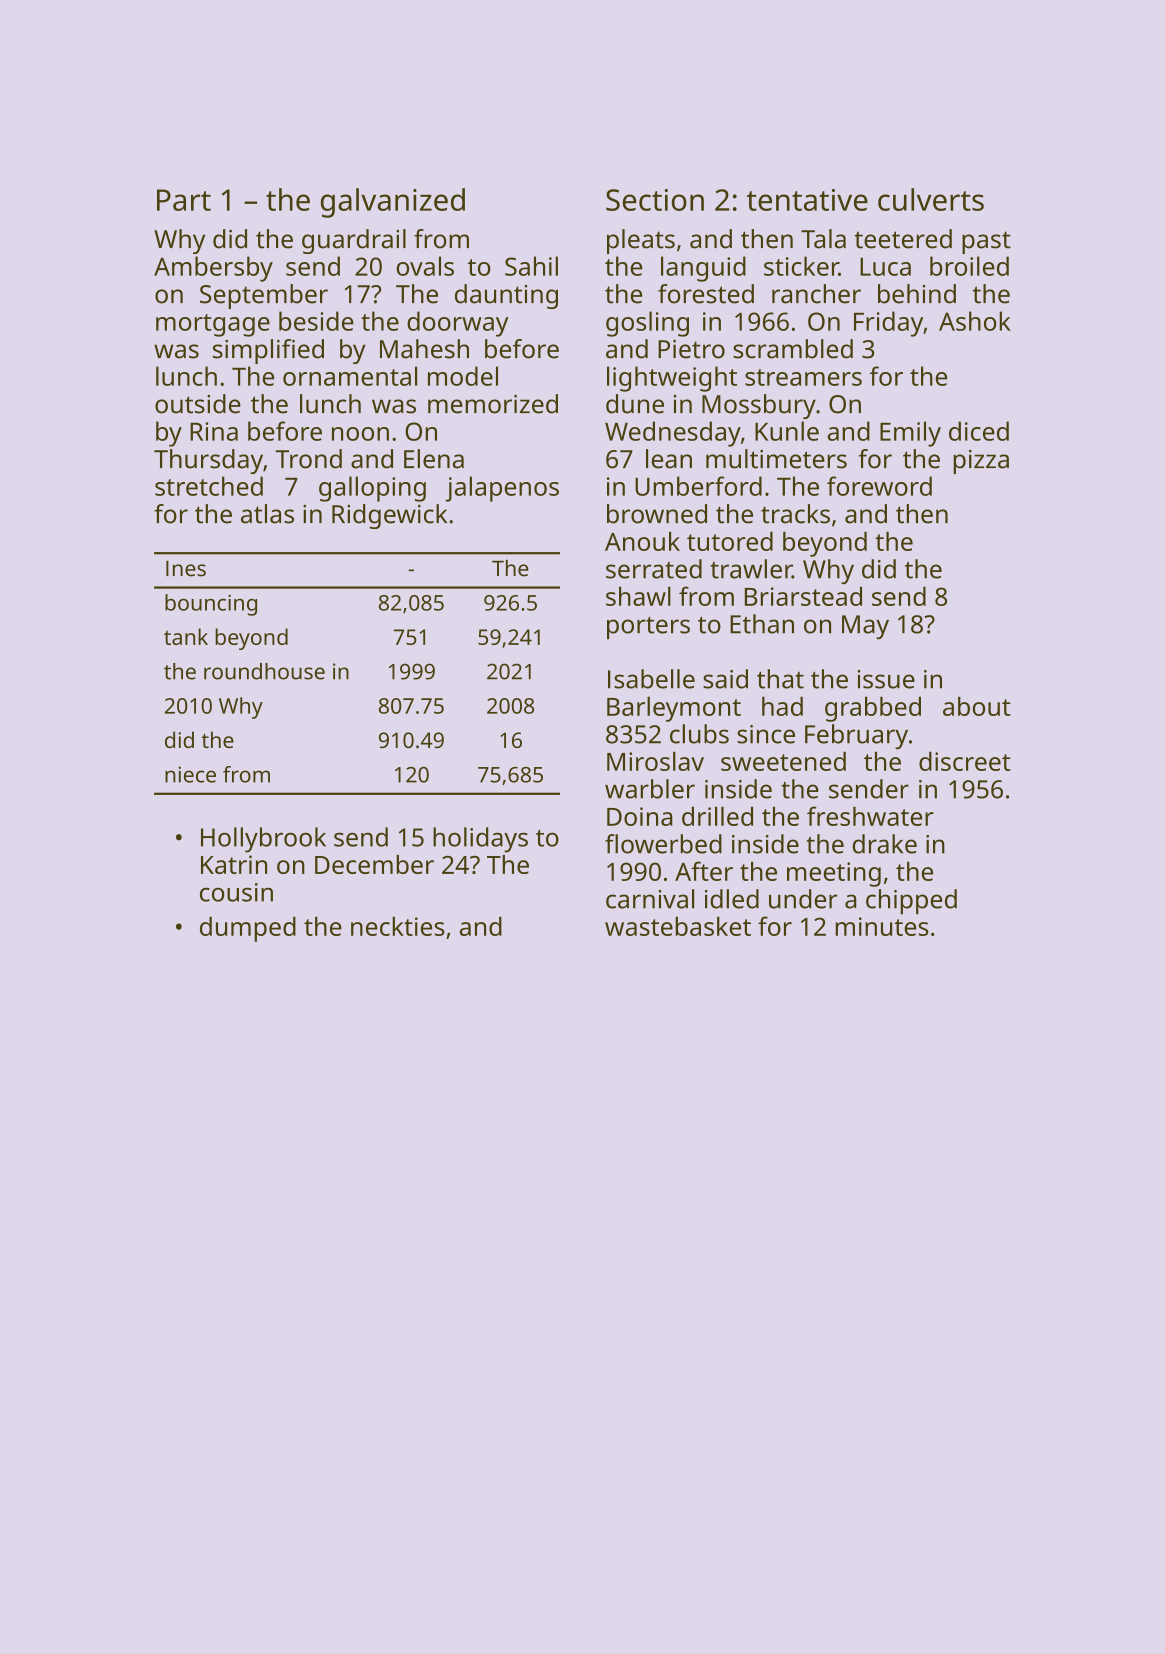  Describe the element at coordinates (651, 679) in the image. I see `Isabelle` at that location.
